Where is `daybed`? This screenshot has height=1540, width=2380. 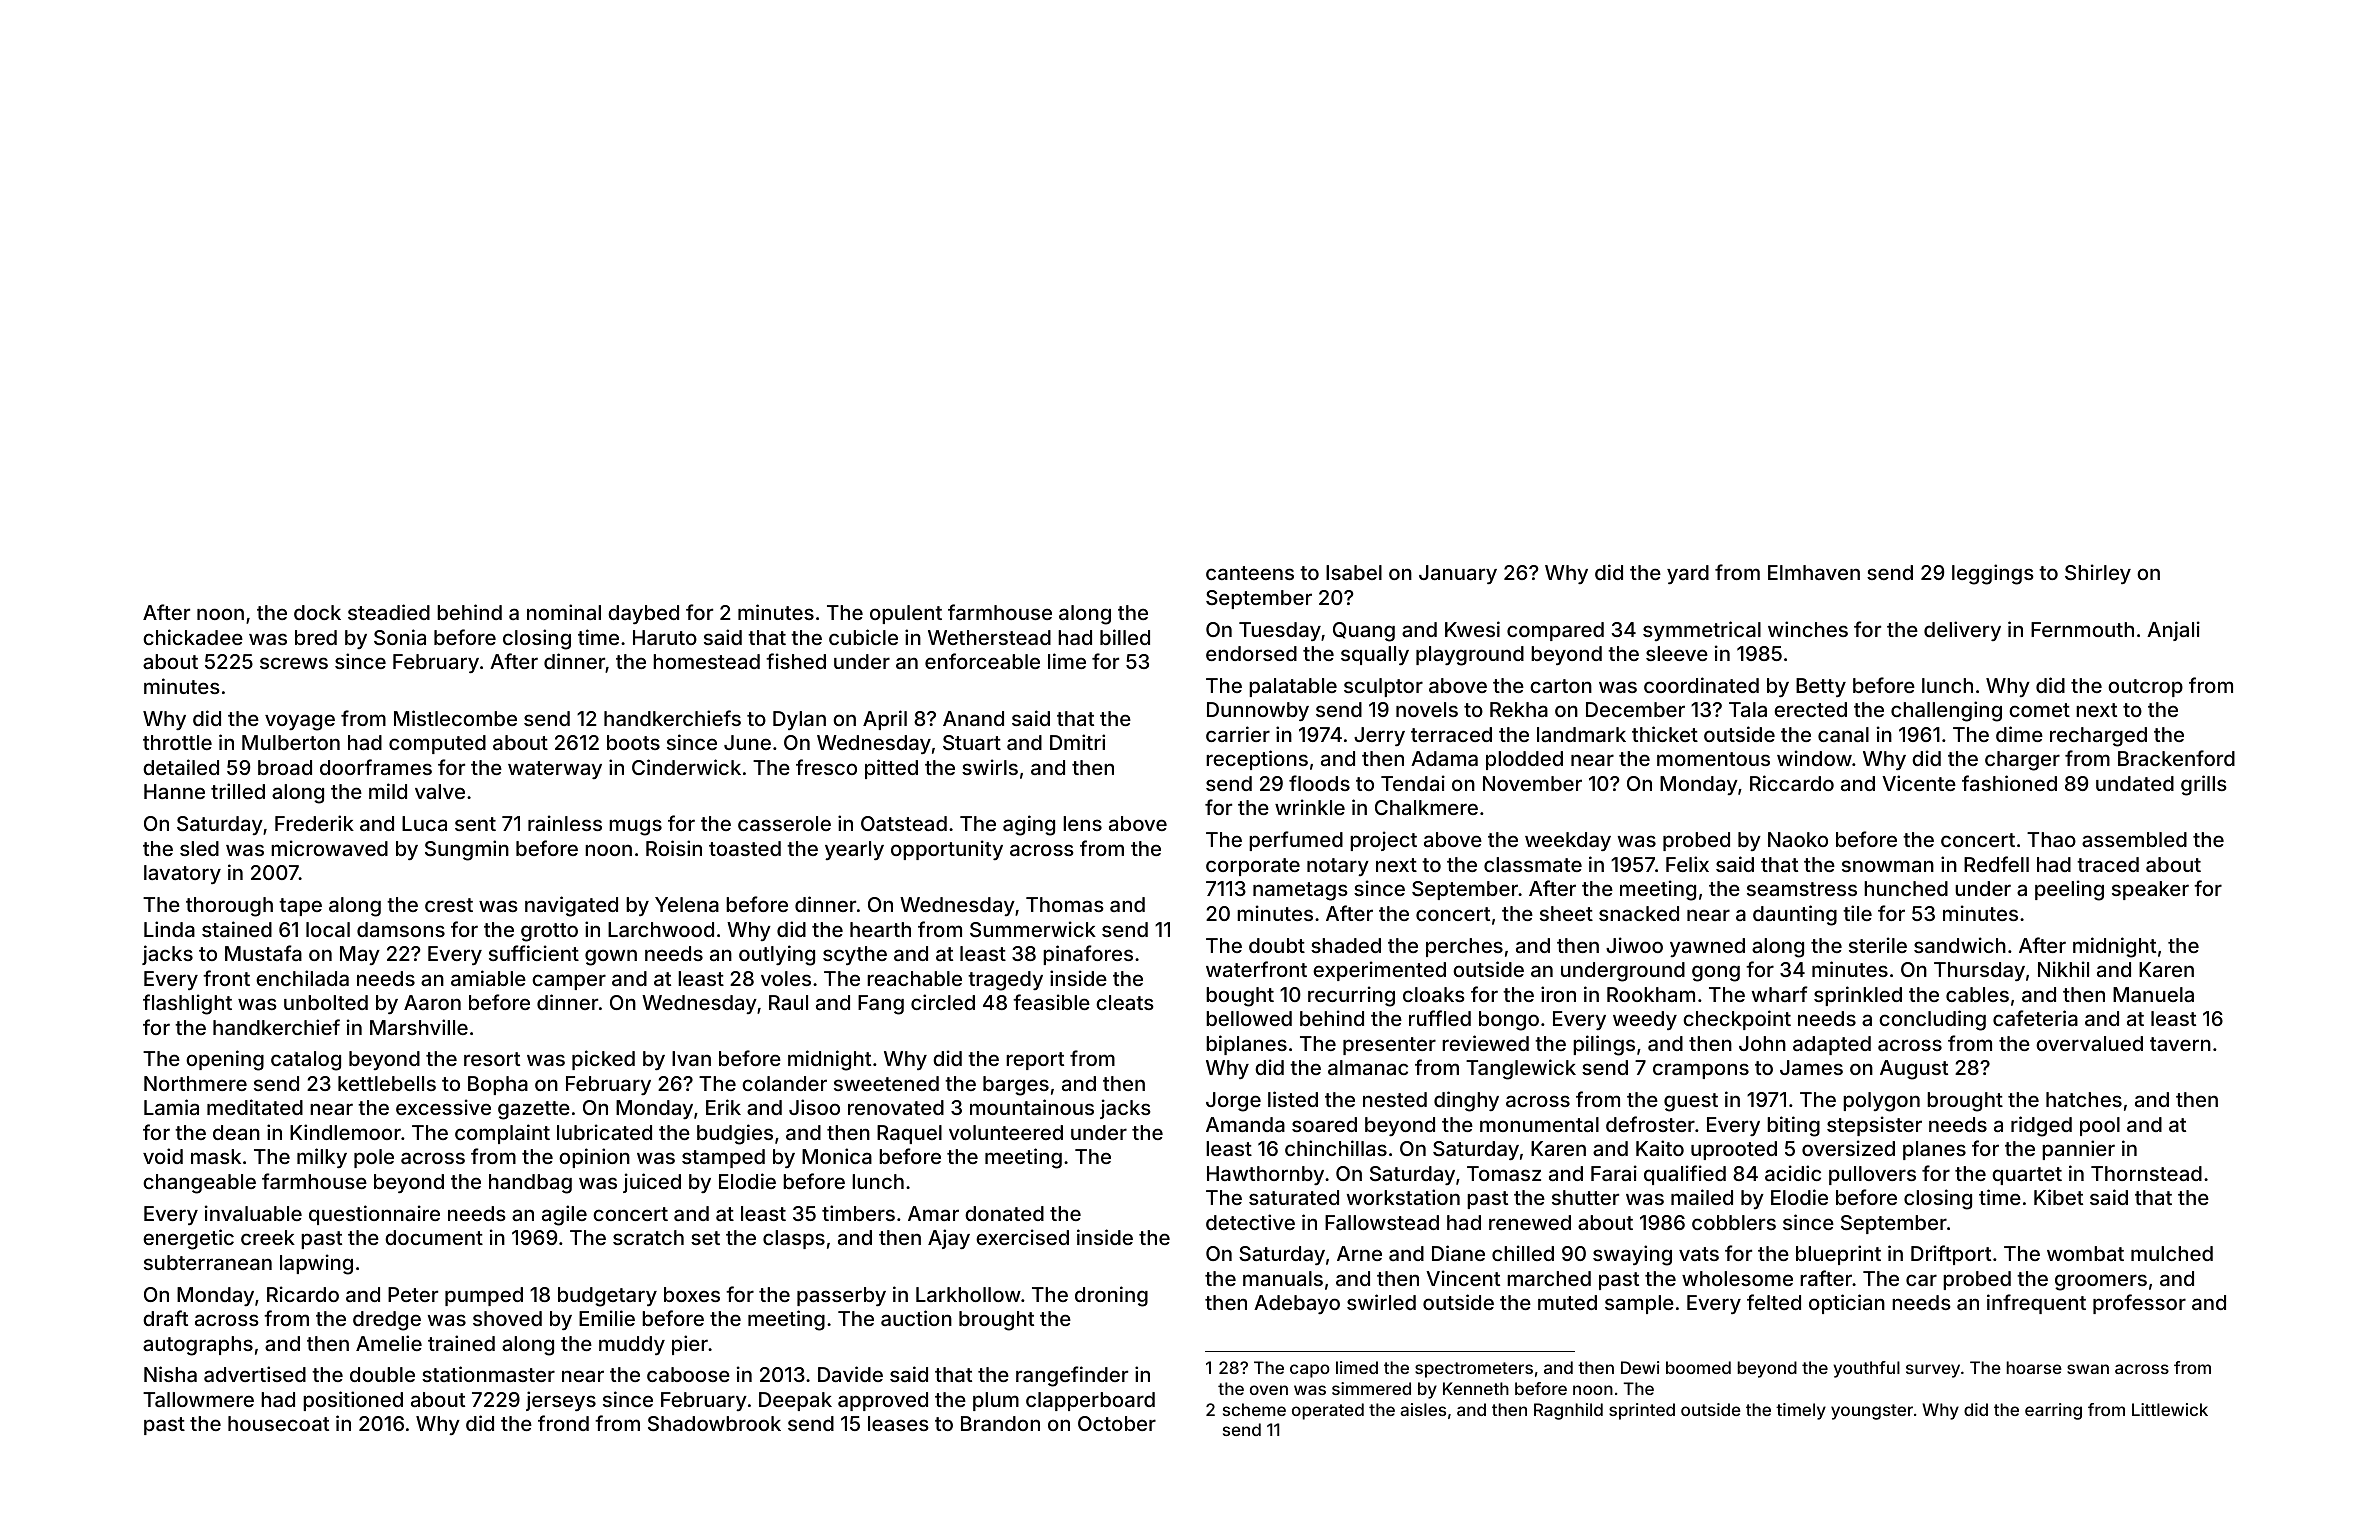 daybed is located at coordinates (643, 614).
